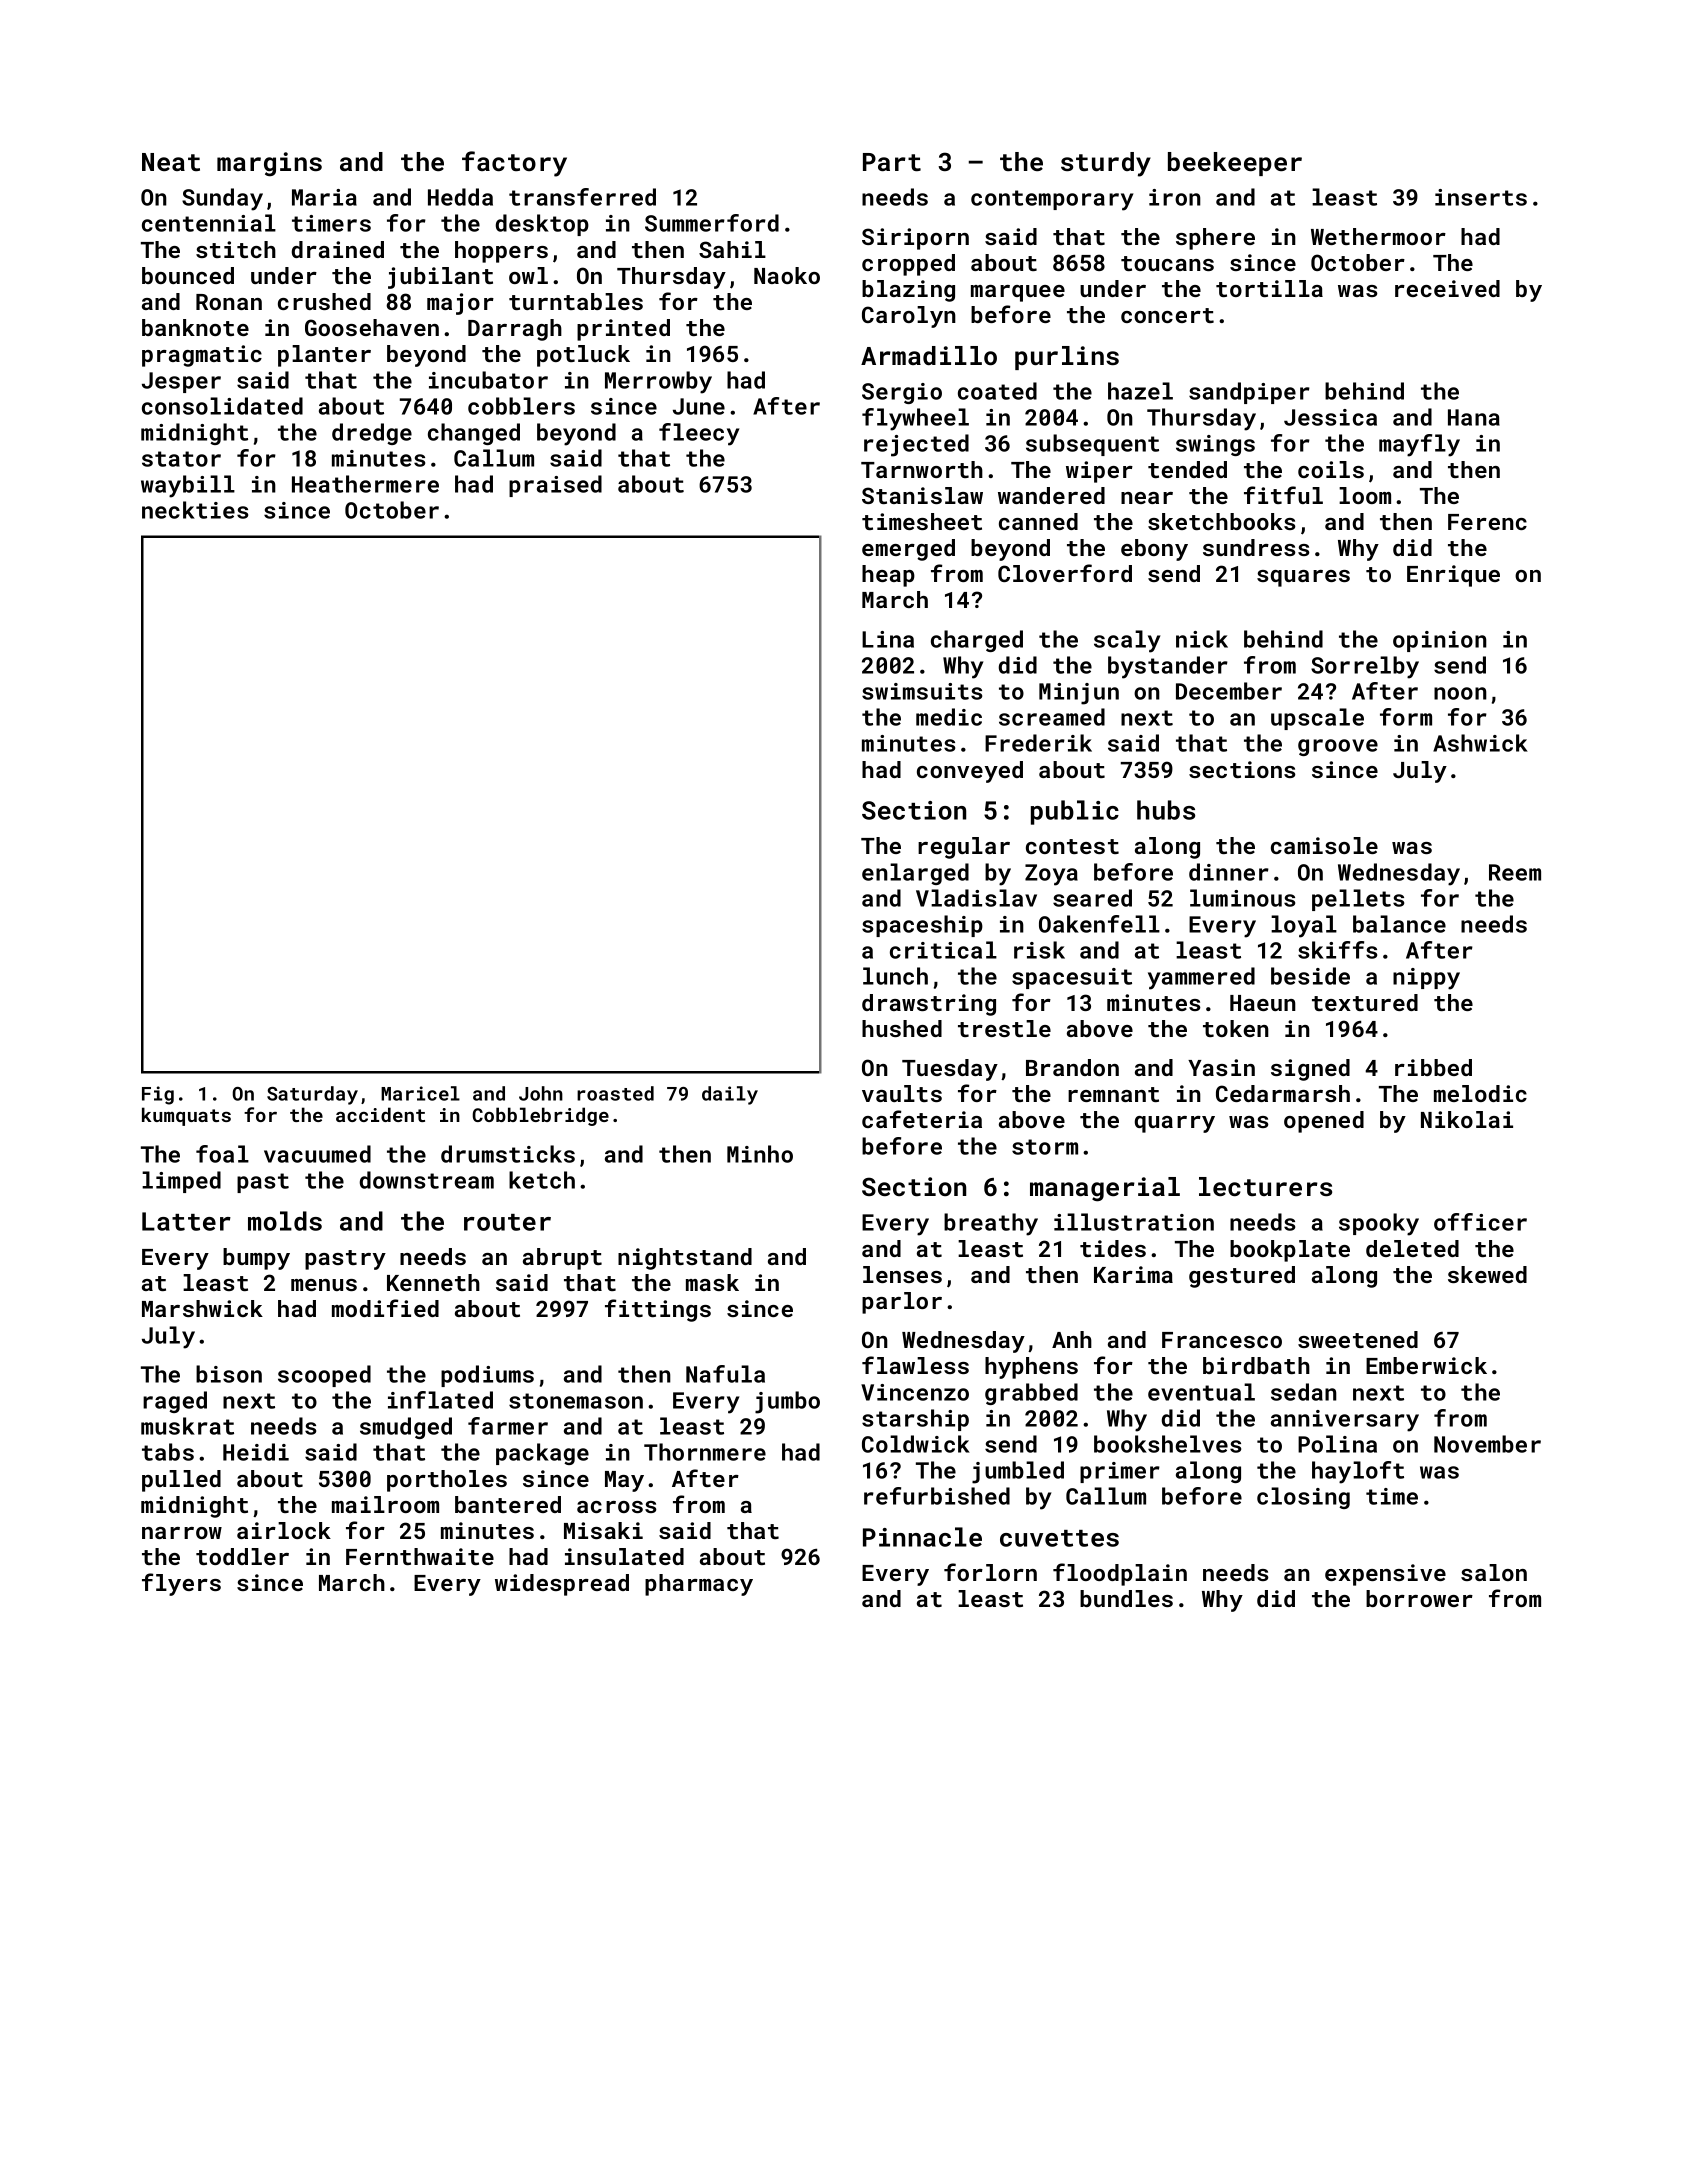  What do you see at coordinates (181, 459) in the screenshot?
I see `stator` at bounding box center [181, 459].
